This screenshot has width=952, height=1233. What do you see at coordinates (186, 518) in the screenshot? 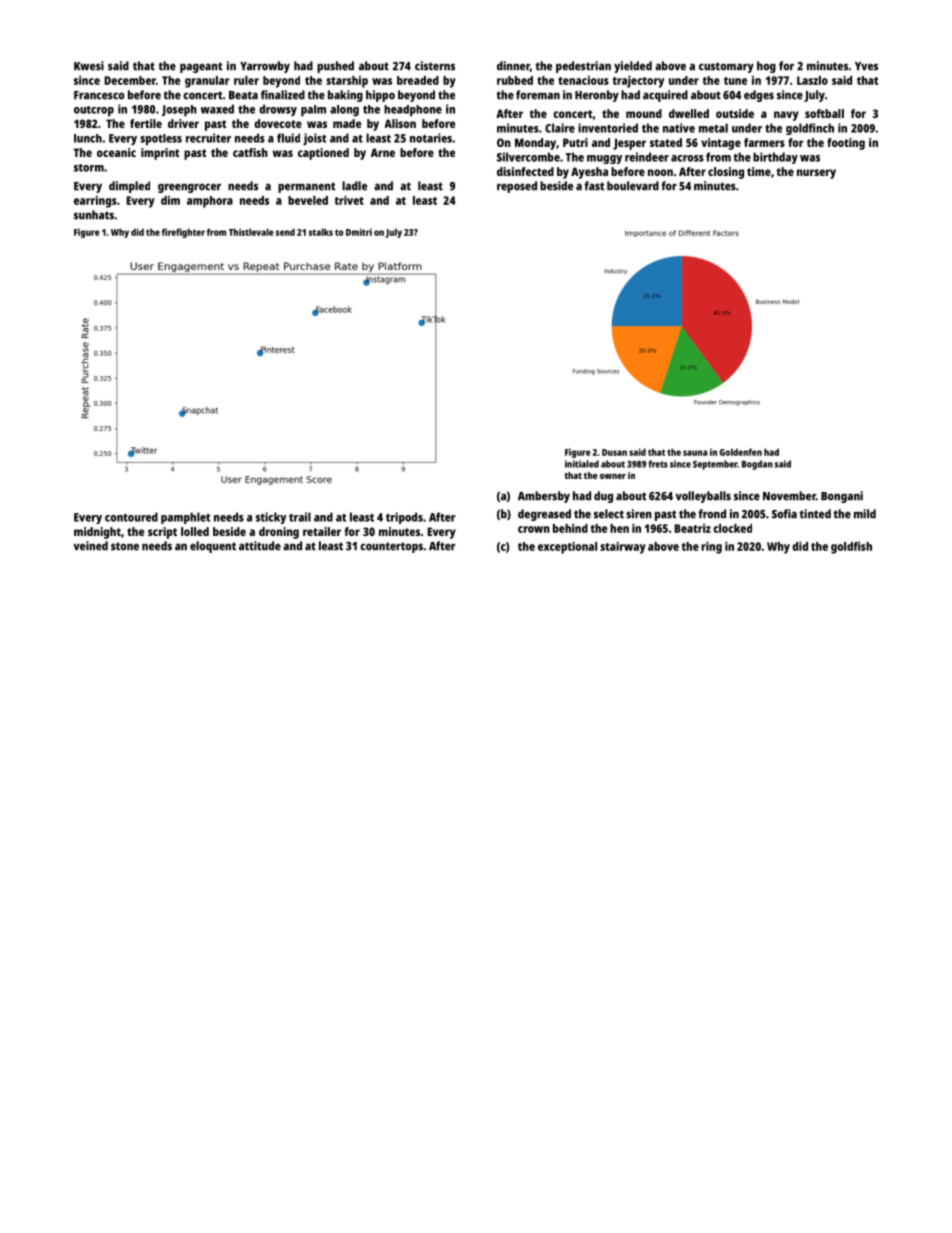
I see `pamphlet` at bounding box center [186, 518].
